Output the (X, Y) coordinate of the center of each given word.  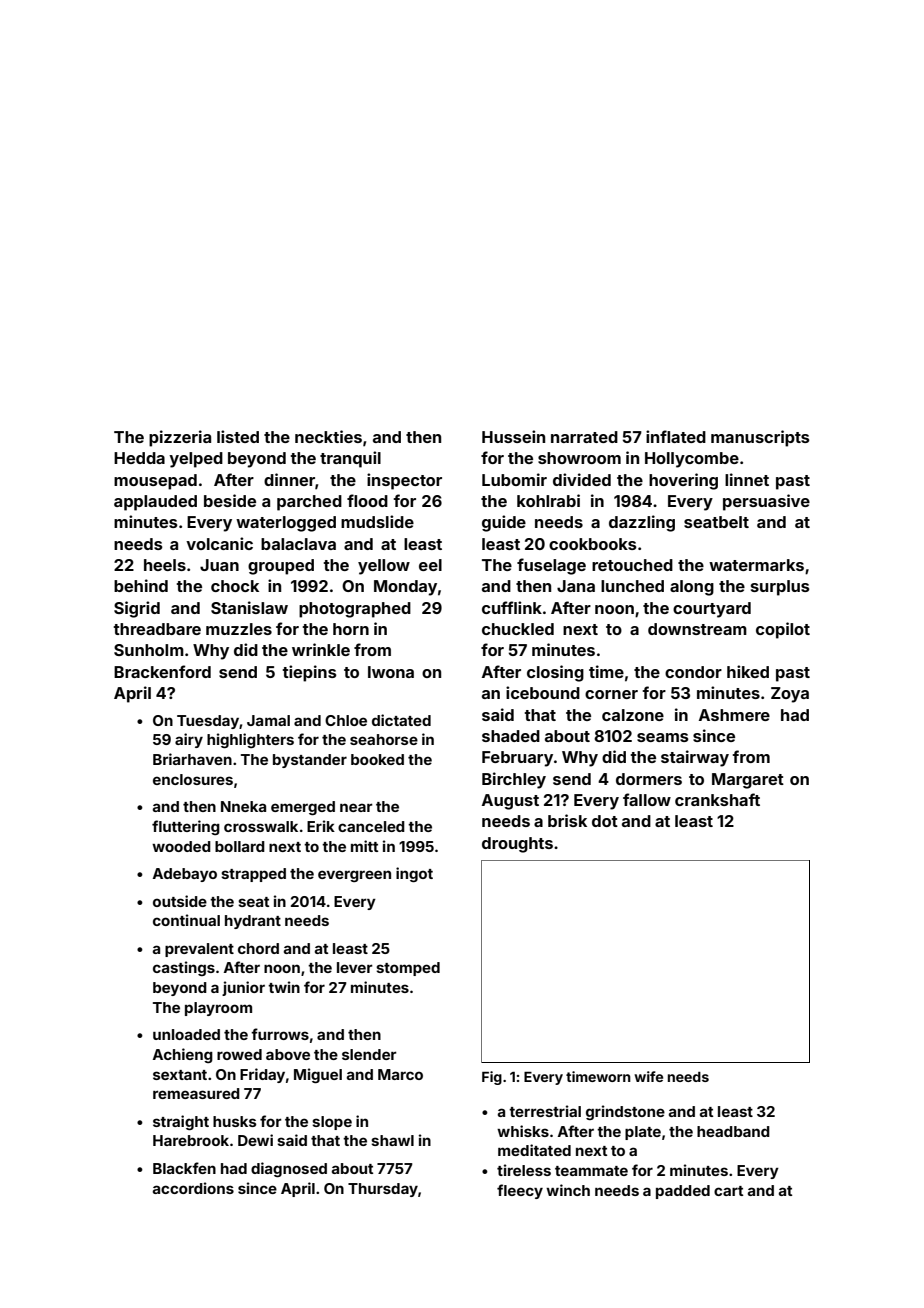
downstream (697, 629)
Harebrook (191, 1140)
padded (683, 1192)
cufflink (512, 607)
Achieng (183, 1055)
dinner (289, 479)
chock (235, 586)
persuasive (766, 502)
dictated (401, 720)
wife (648, 1076)
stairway (695, 758)
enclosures (193, 779)
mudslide (377, 521)
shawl (392, 1140)
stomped (408, 969)
